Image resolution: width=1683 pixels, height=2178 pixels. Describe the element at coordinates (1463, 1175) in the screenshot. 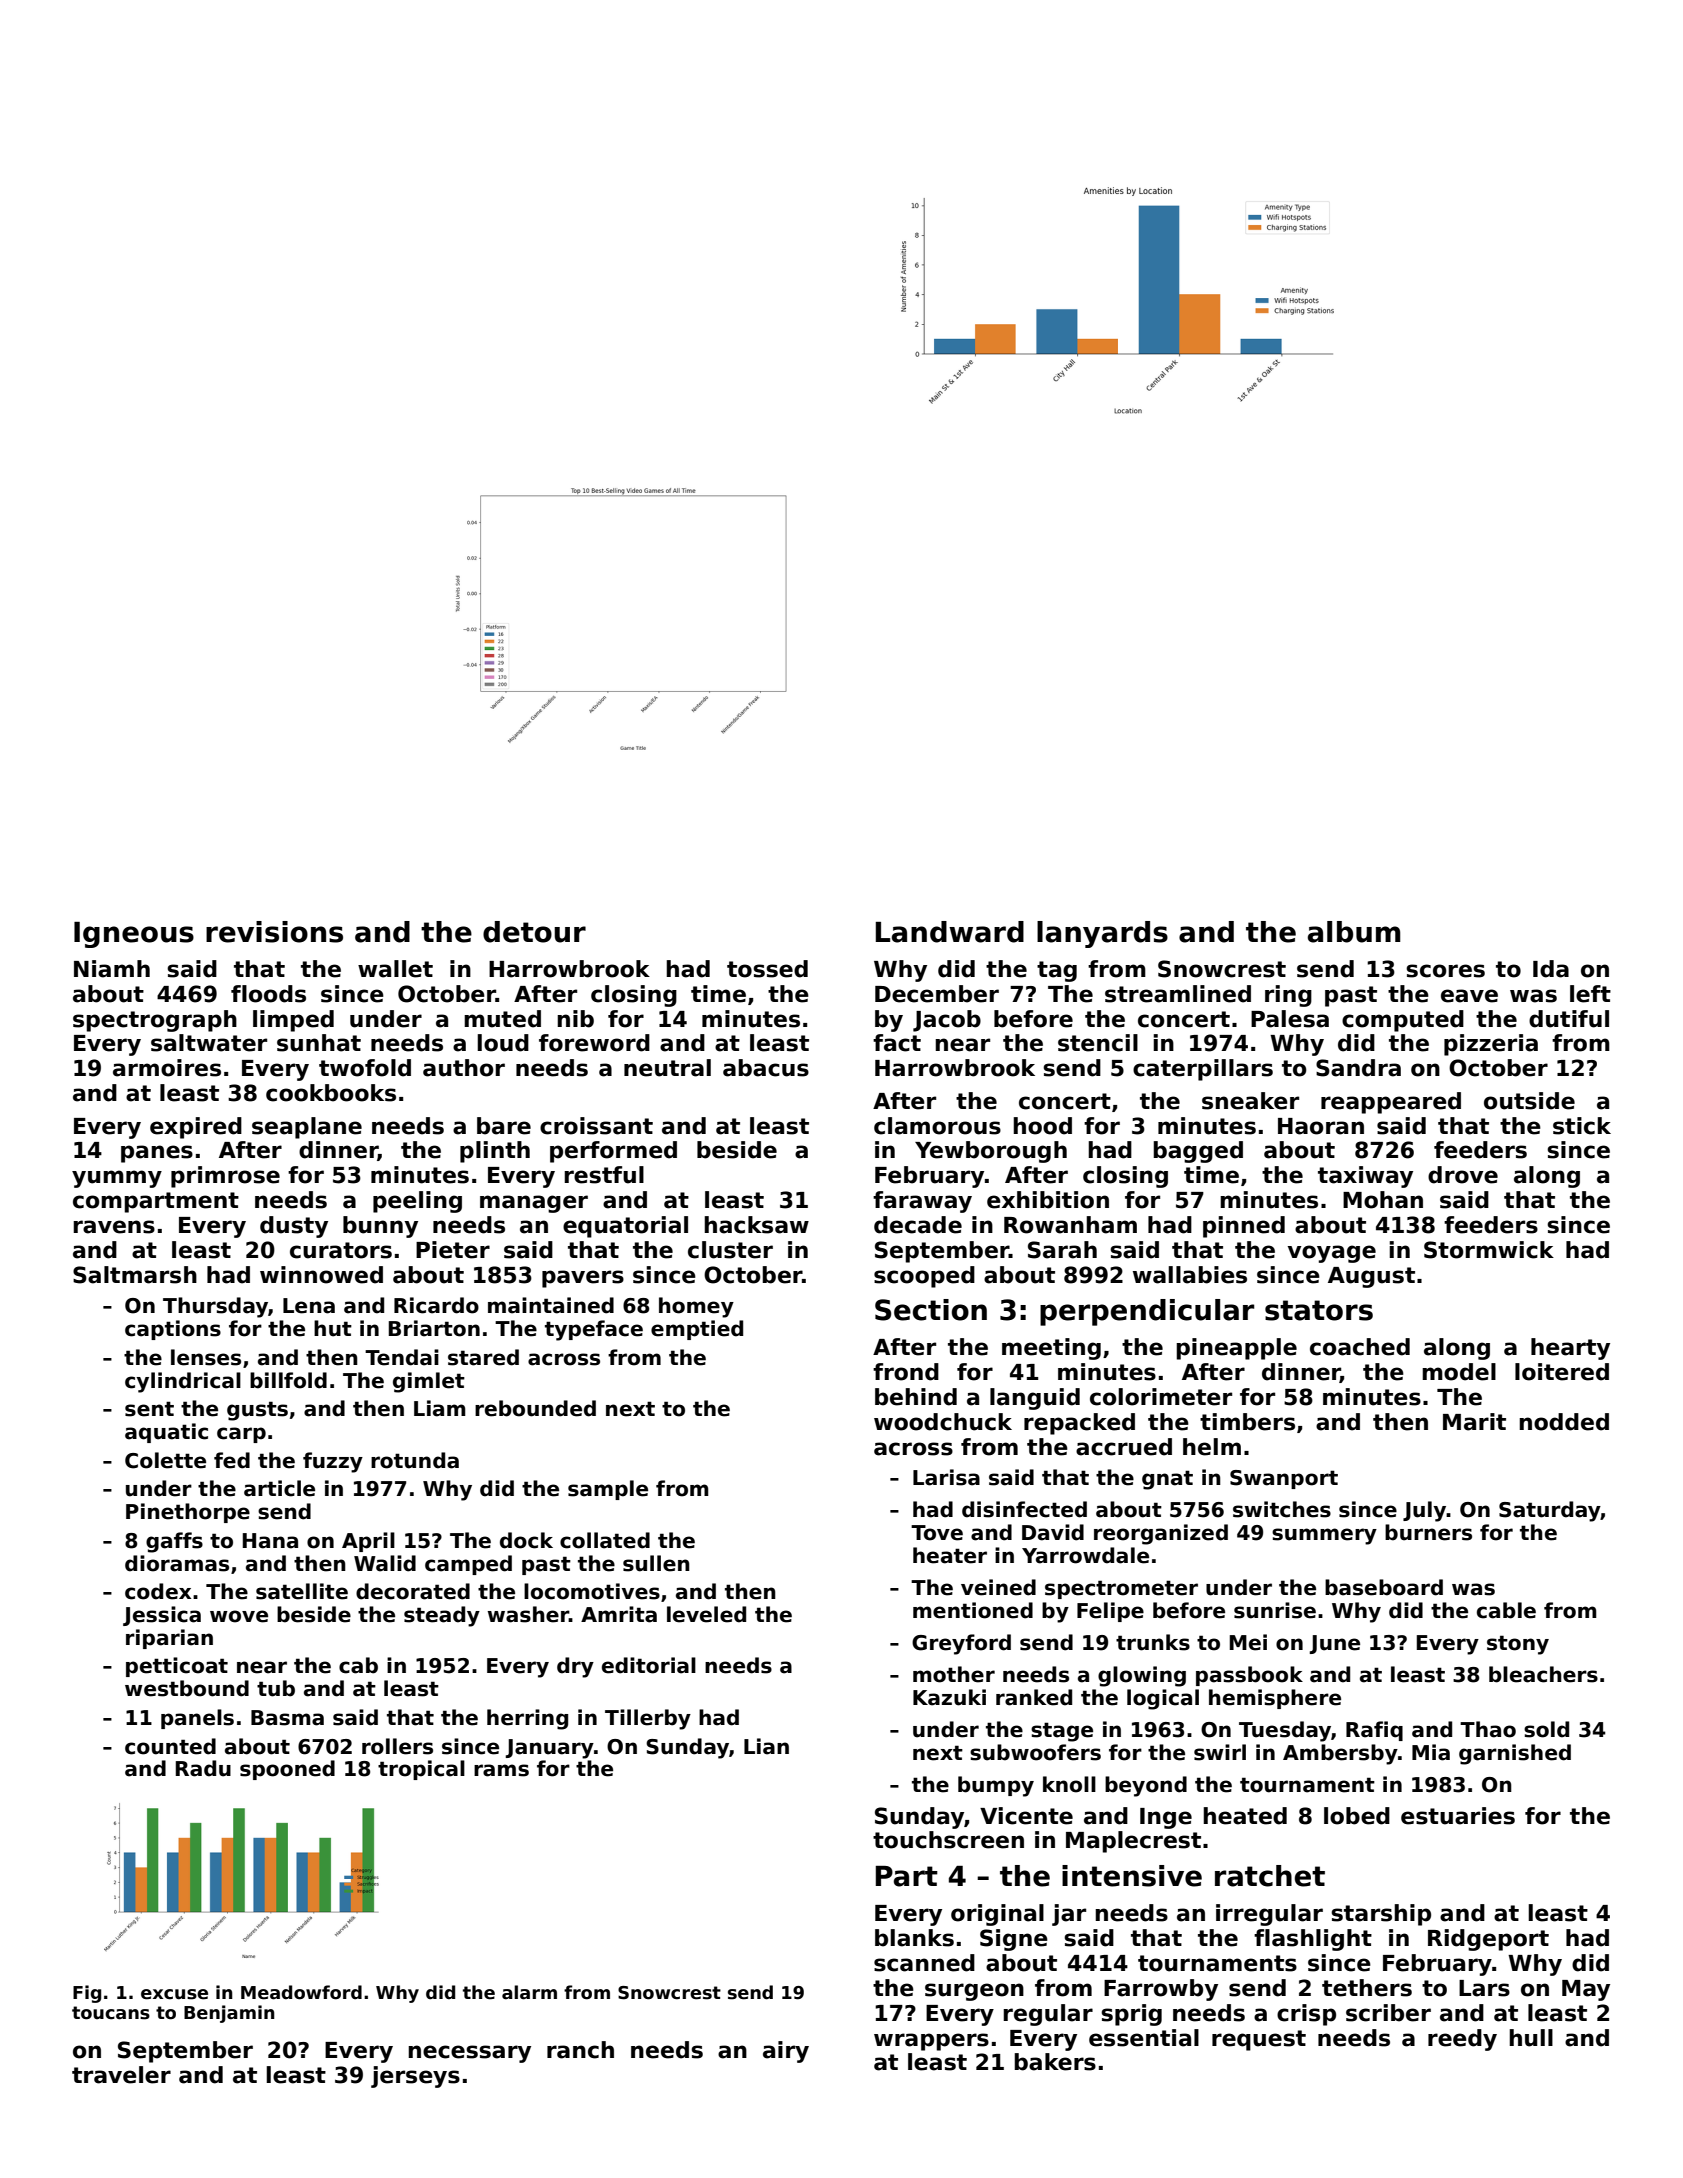

I see `drove` at that location.
